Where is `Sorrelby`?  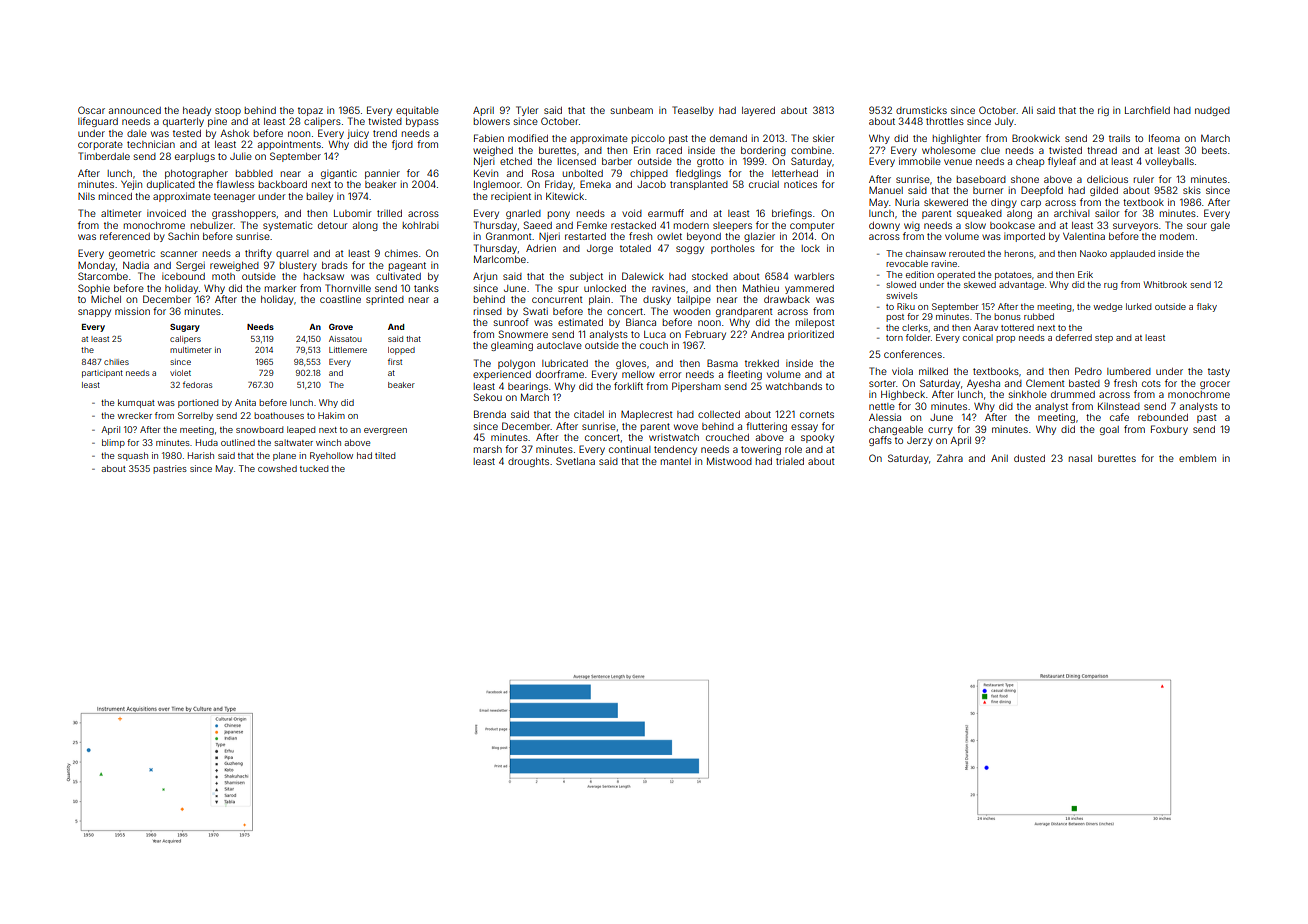 Sorrelby is located at coordinates (195, 416).
